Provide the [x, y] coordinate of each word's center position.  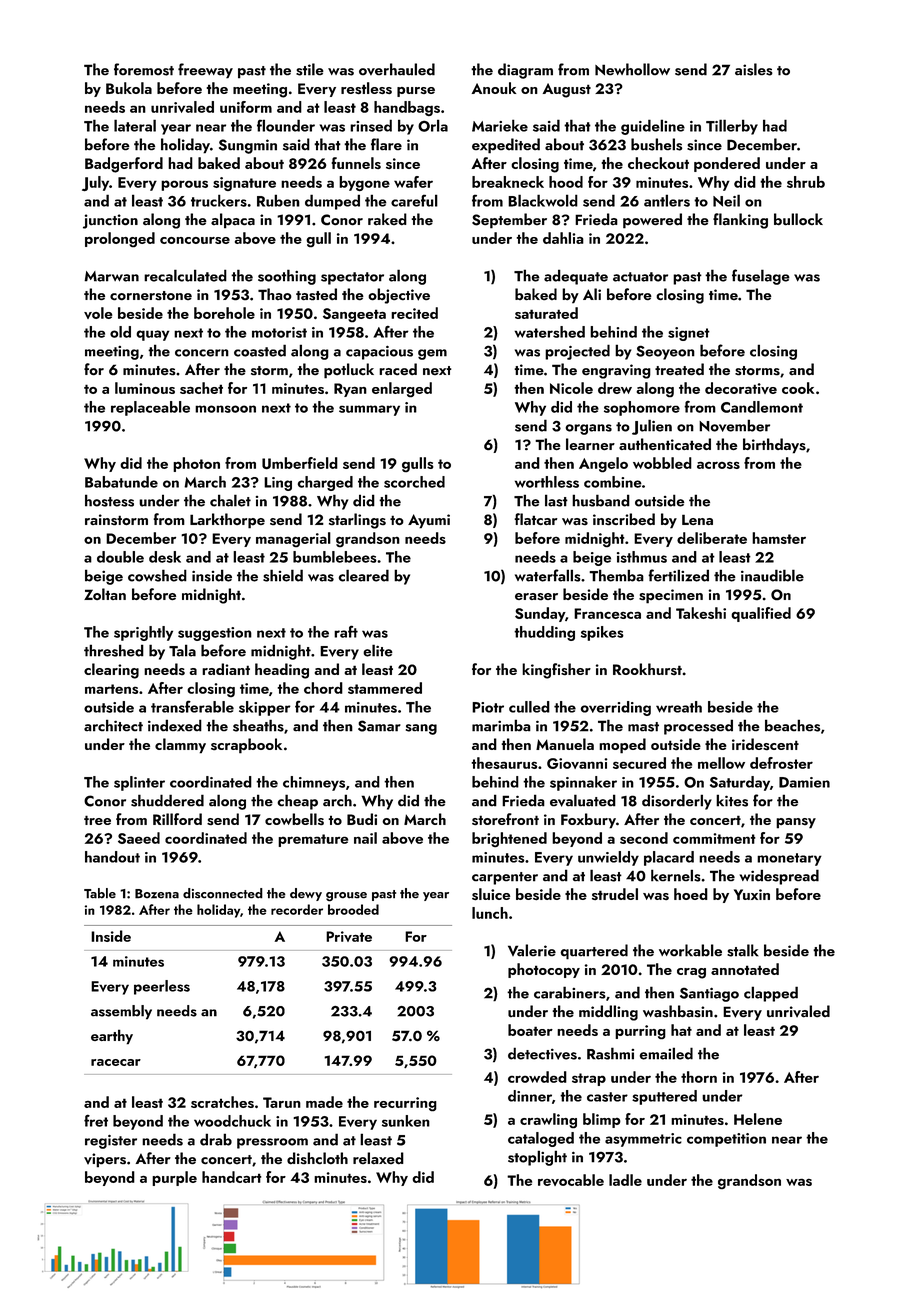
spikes [602, 633]
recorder [297, 909]
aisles [754, 69]
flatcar [536, 519]
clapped [771, 994]
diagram [525, 71]
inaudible [772, 575]
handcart [232, 1177]
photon [196, 464]
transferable [192, 706]
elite [378, 650]
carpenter [505, 878]
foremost [144, 69]
